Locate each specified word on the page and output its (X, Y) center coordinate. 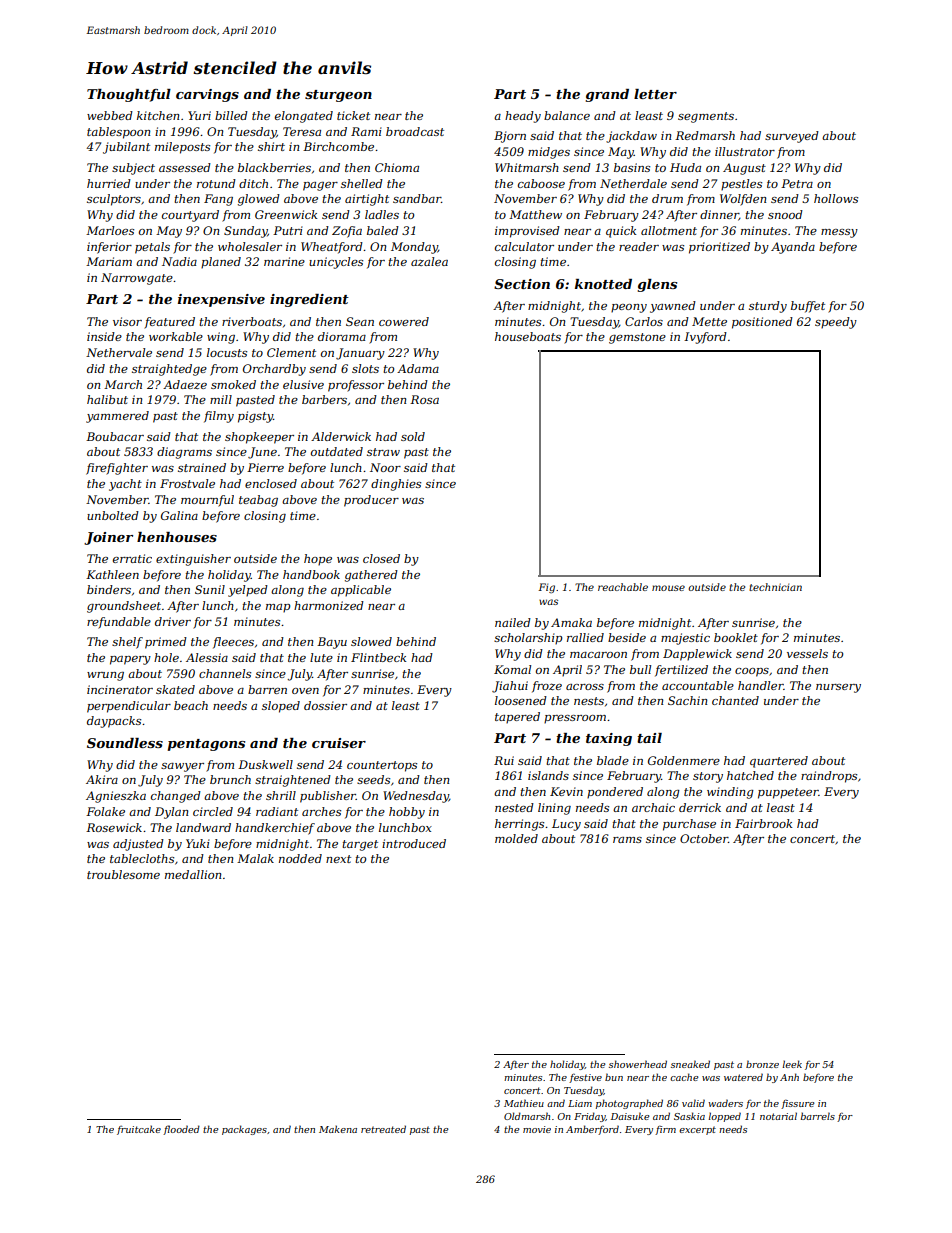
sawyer (182, 767)
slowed (371, 641)
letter (655, 94)
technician (775, 587)
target (360, 845)
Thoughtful (129, 95)
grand (607, 95)
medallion (193, 874)
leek (792, 1064)
